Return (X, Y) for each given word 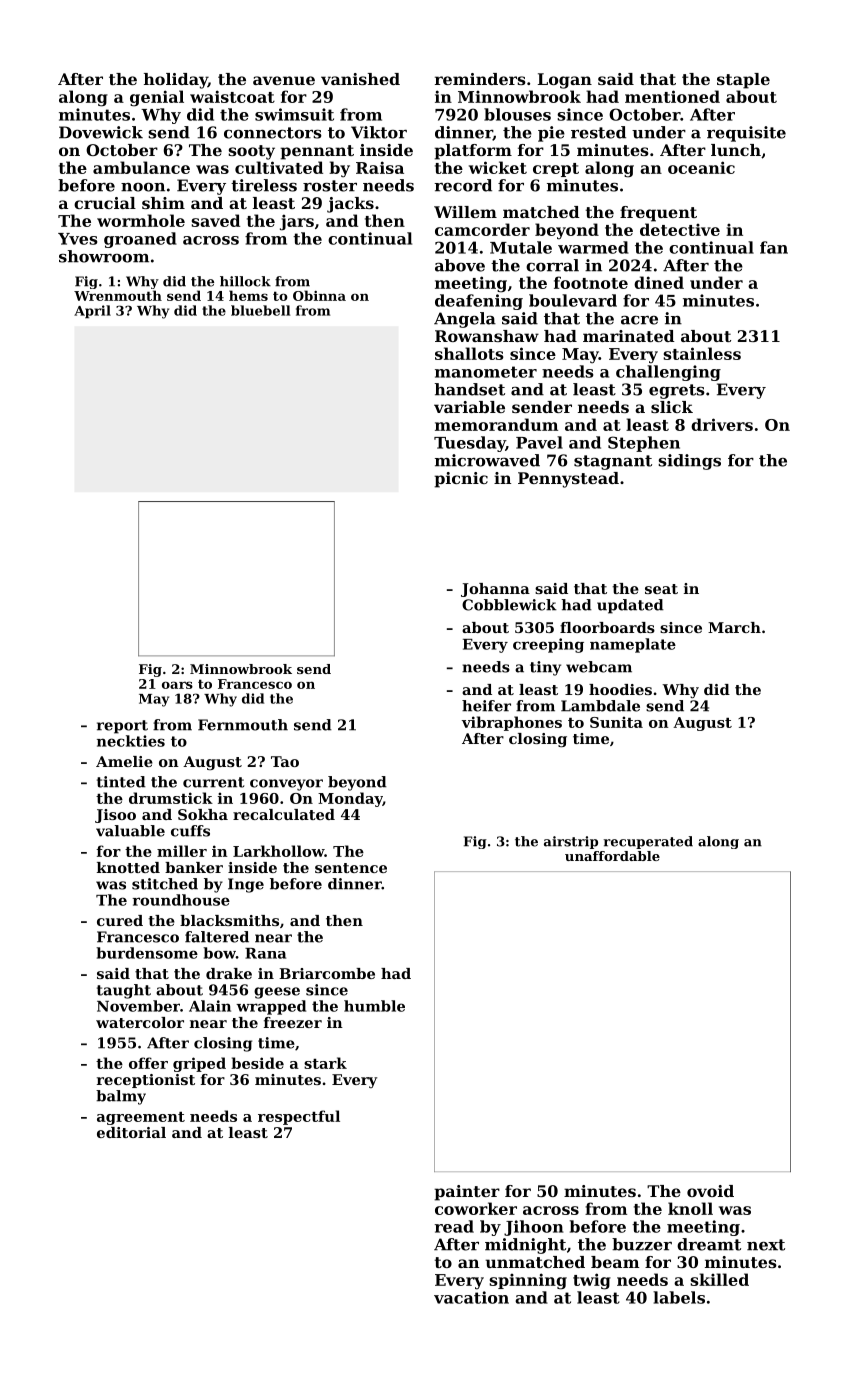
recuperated (648, 842)
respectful (299, 1117)
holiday (176, 81)
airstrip (571, 842)
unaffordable (612, 856)
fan (774, 247)
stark (325, 1063)
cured (120, 920)
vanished (360, 79)
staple (743, 81)
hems (248, 295)
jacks (350, 205)
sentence (351, 868)
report (122, 727)
